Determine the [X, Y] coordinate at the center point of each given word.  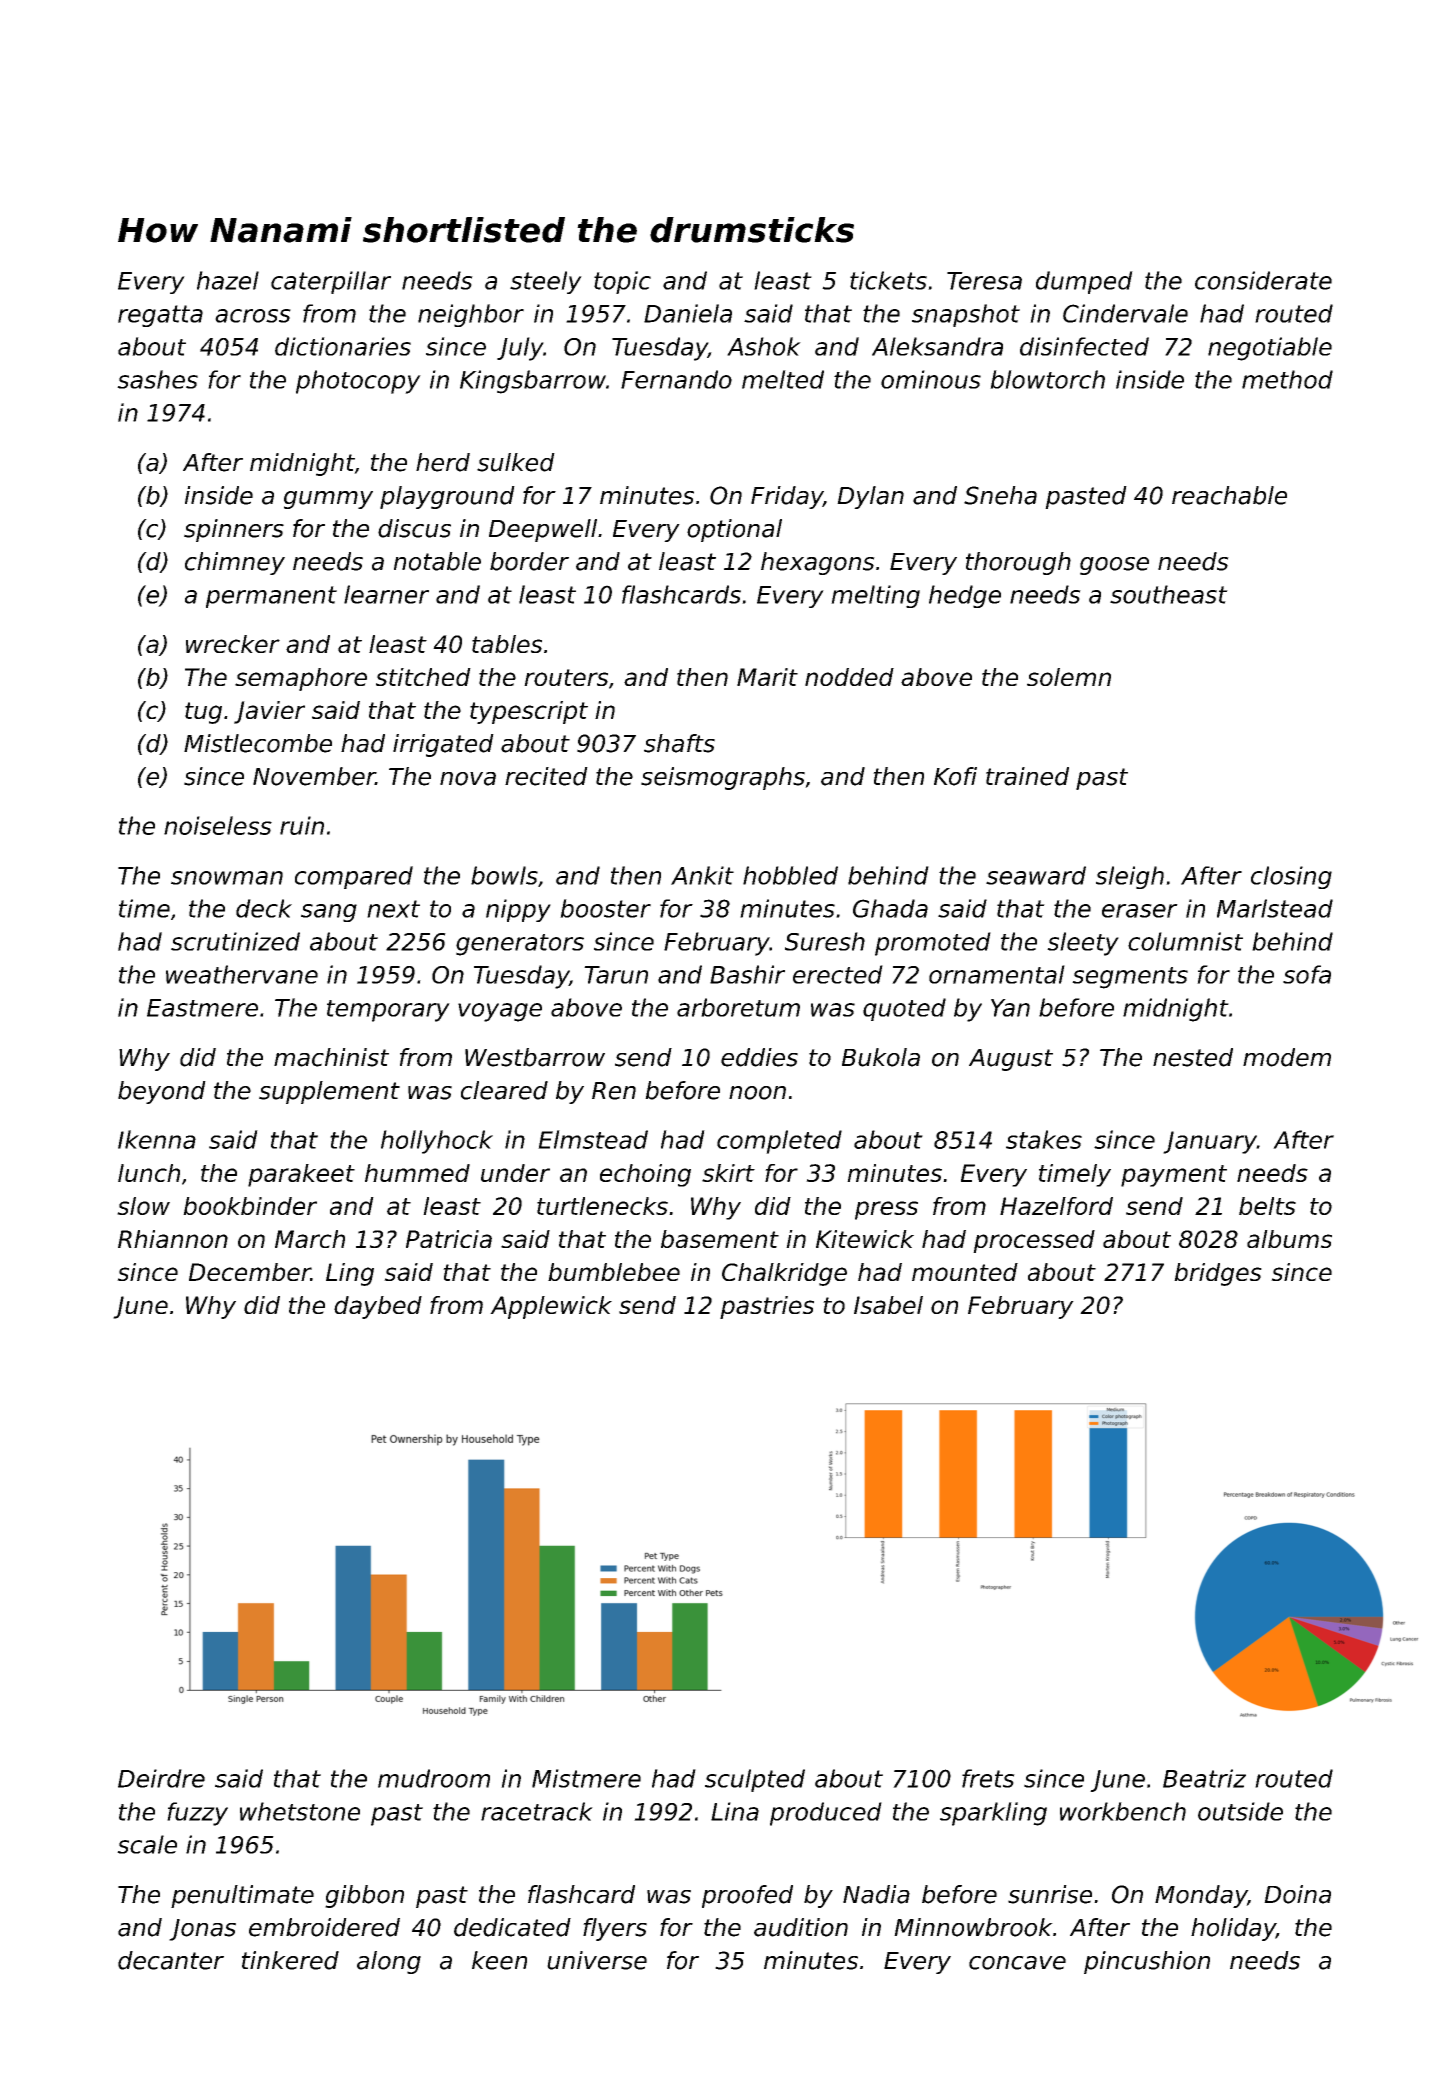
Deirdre [161, 1778]
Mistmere [586, 1778]
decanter [171, 1960]
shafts [679, 743]
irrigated [443, 745]
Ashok [764, 346]
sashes [157, 379]
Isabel [888, 1305]
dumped [1084, 282]
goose [1114, 566]
